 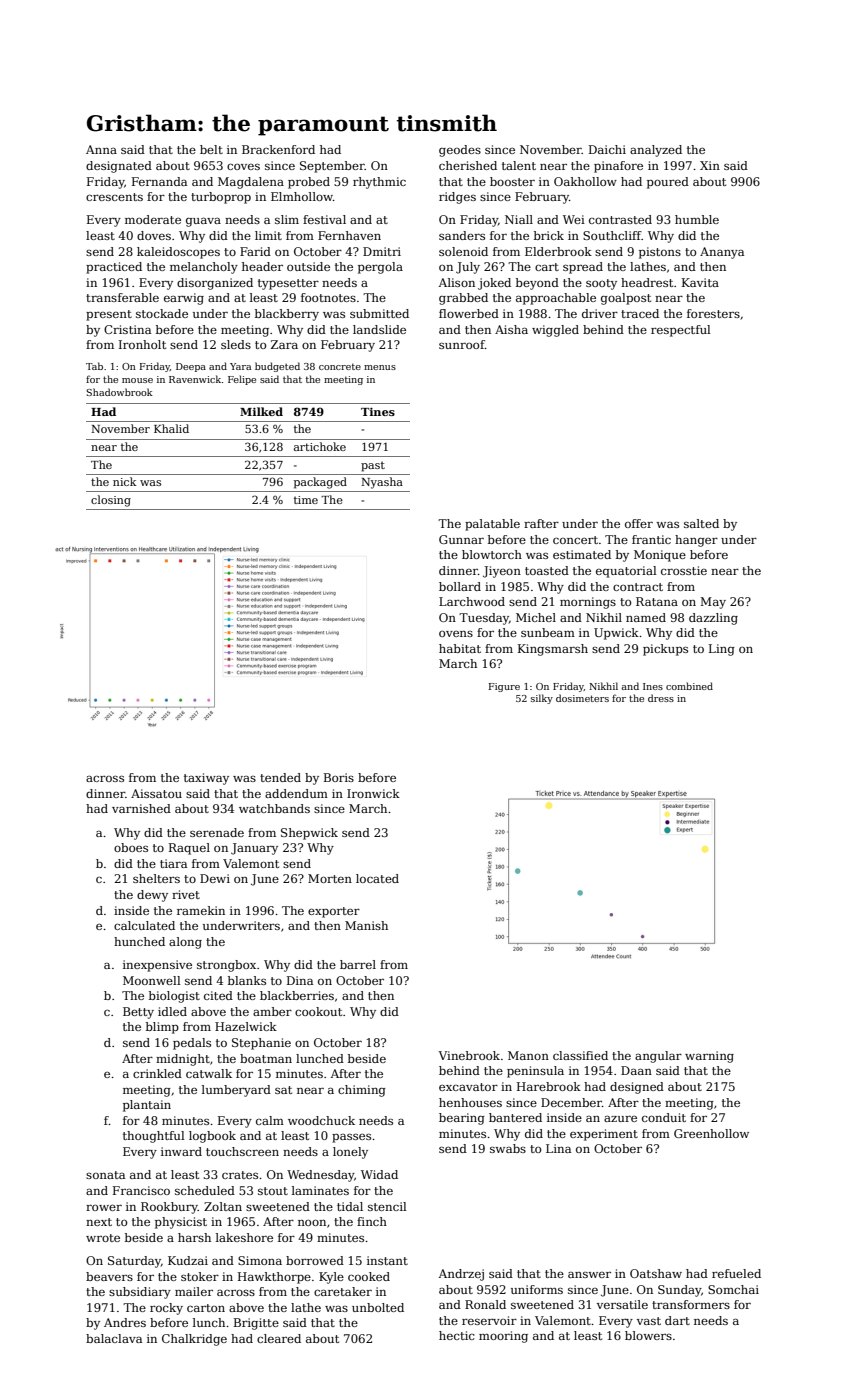 What do you see at coordinates (713, 313) in the screenshot?
I see `foresters` at bounding box center [713, 313].
